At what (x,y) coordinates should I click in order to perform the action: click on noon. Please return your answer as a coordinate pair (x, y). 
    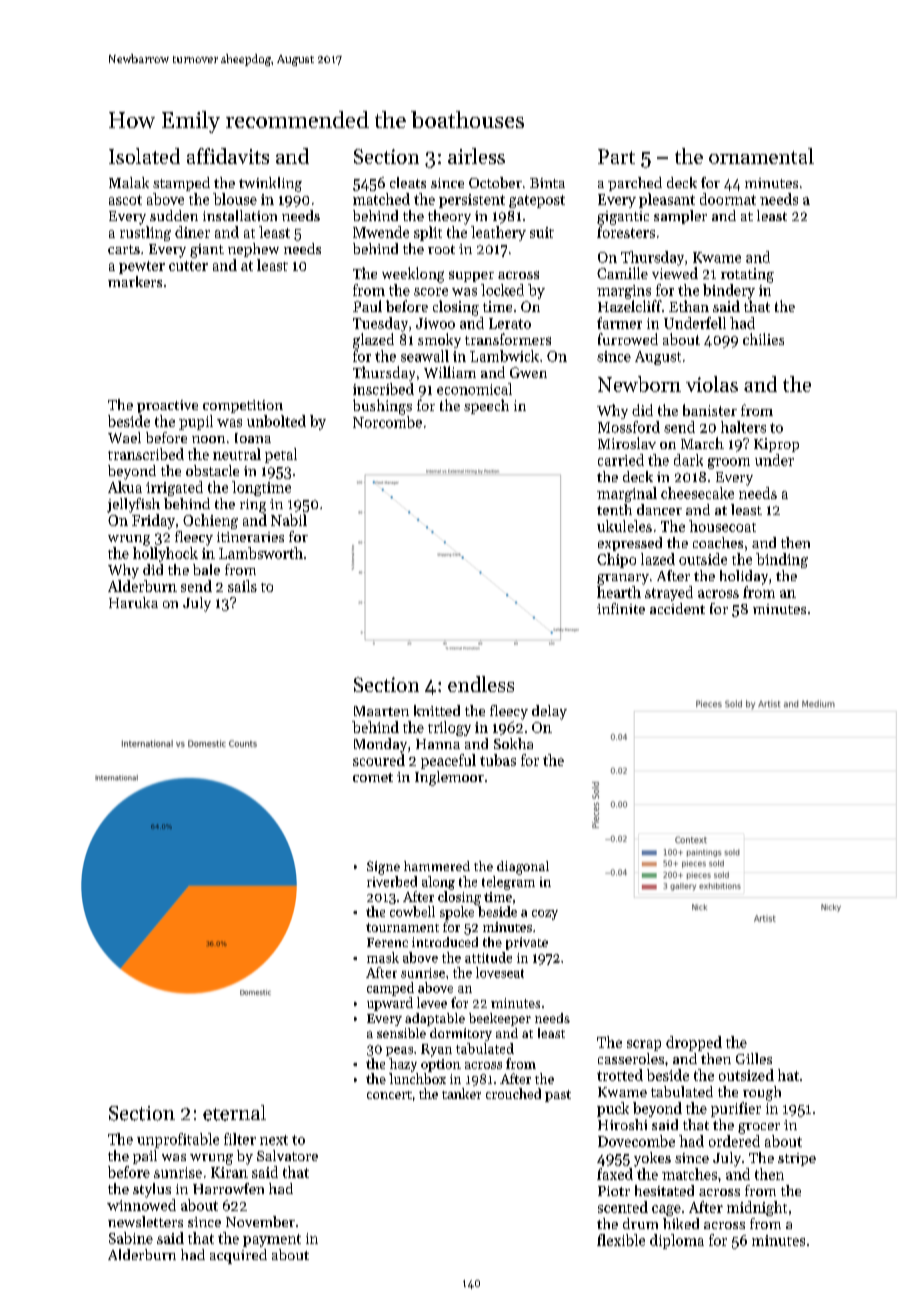
    Looking at the image, I should click on (208, 439).
